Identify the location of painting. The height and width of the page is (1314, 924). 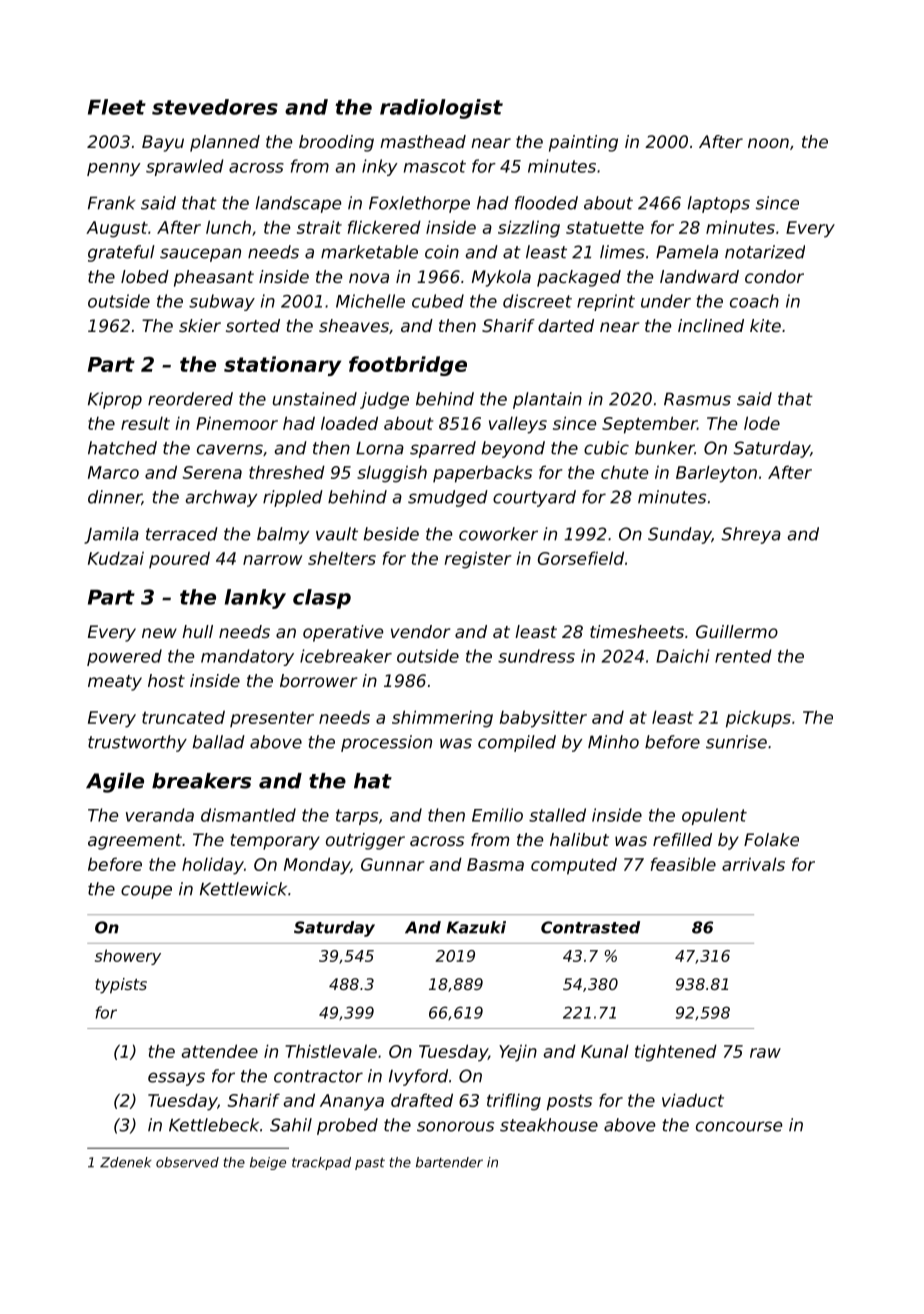
(583, 143).
